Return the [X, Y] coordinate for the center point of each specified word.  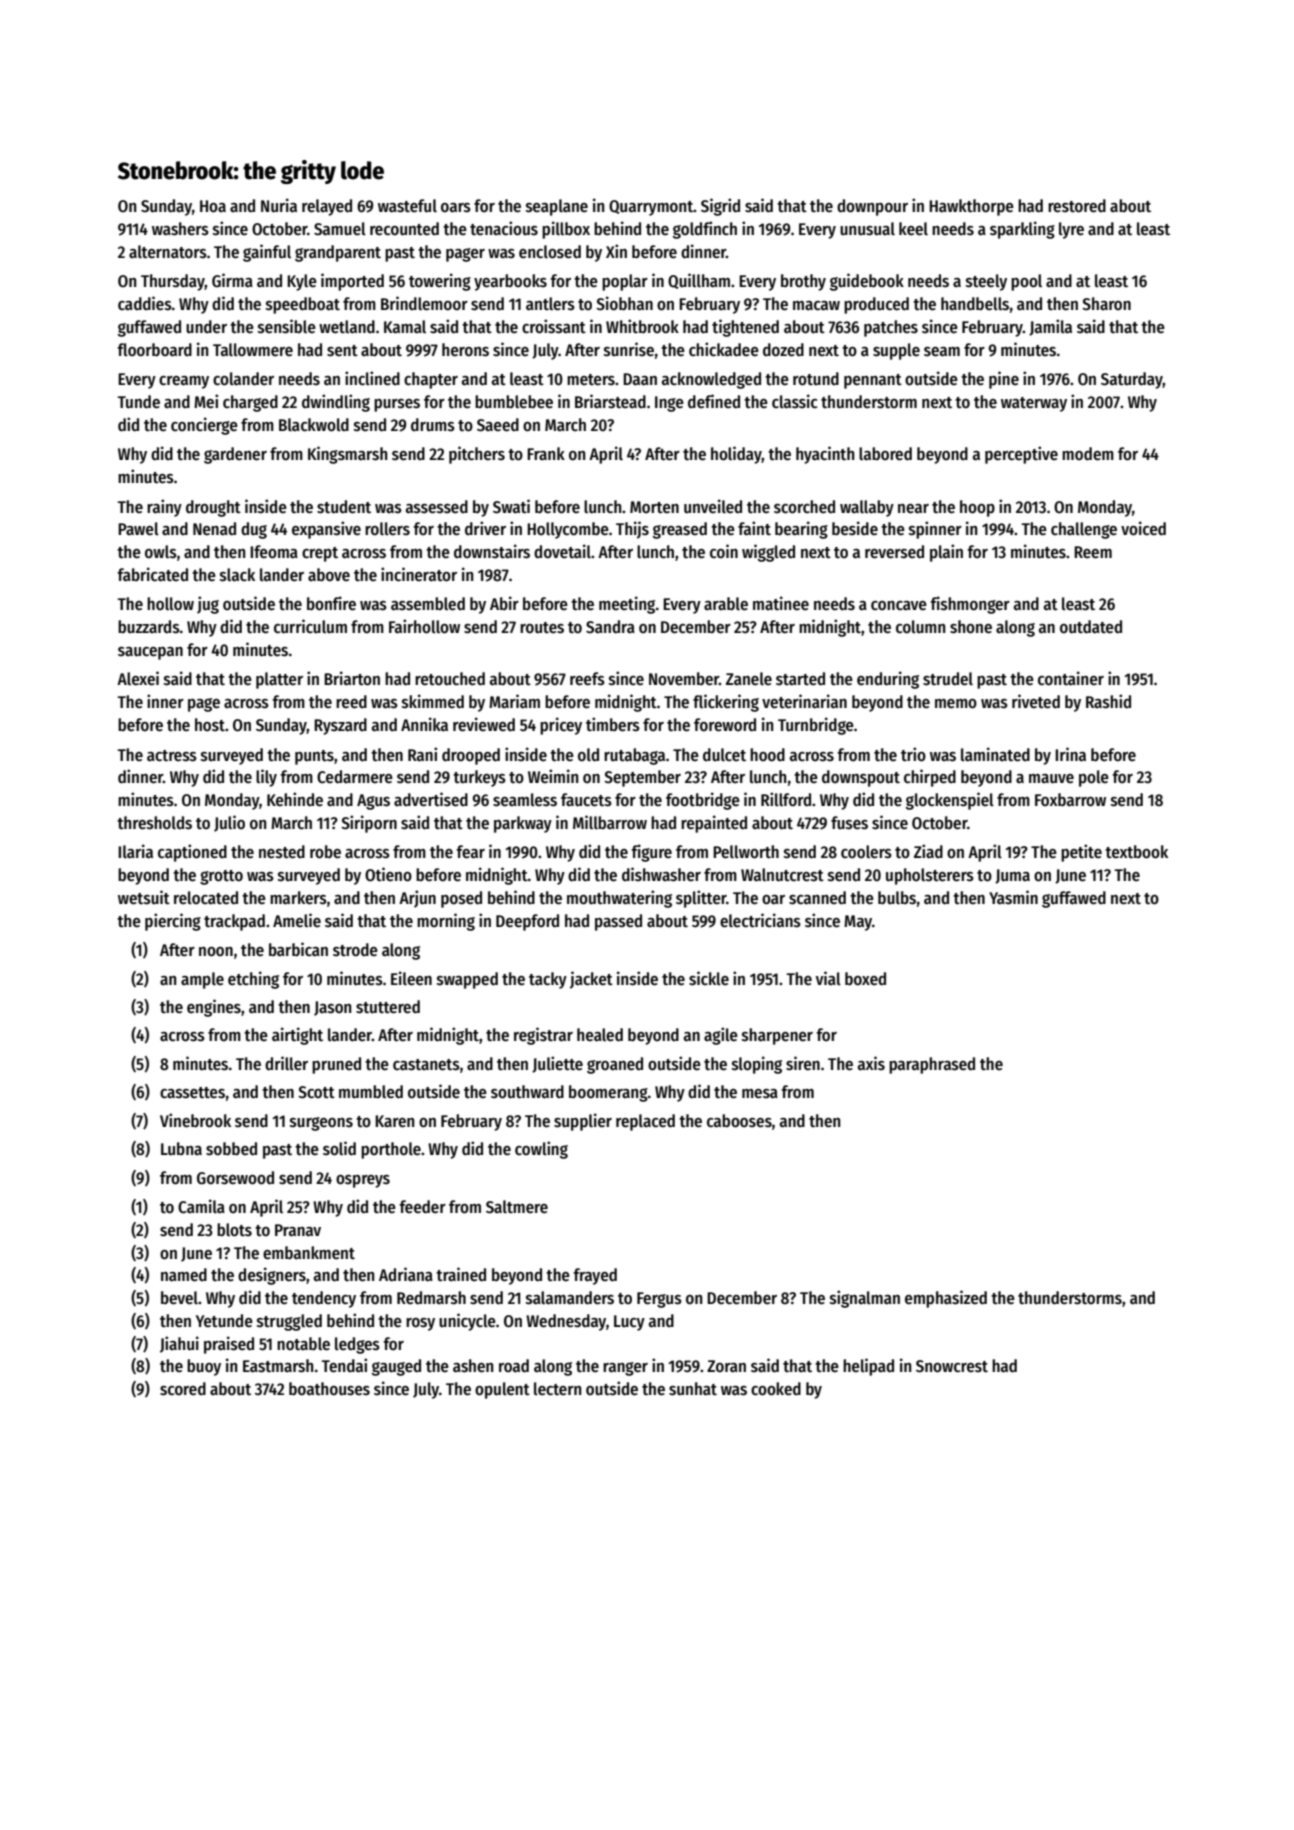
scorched [804, 507]
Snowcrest [952, 1366]
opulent [502, 1390]
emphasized [946, 1299]
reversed [894, 552]
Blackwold [314, 425]
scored [183, 1389]
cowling [541, 1150]
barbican [298, 949]
